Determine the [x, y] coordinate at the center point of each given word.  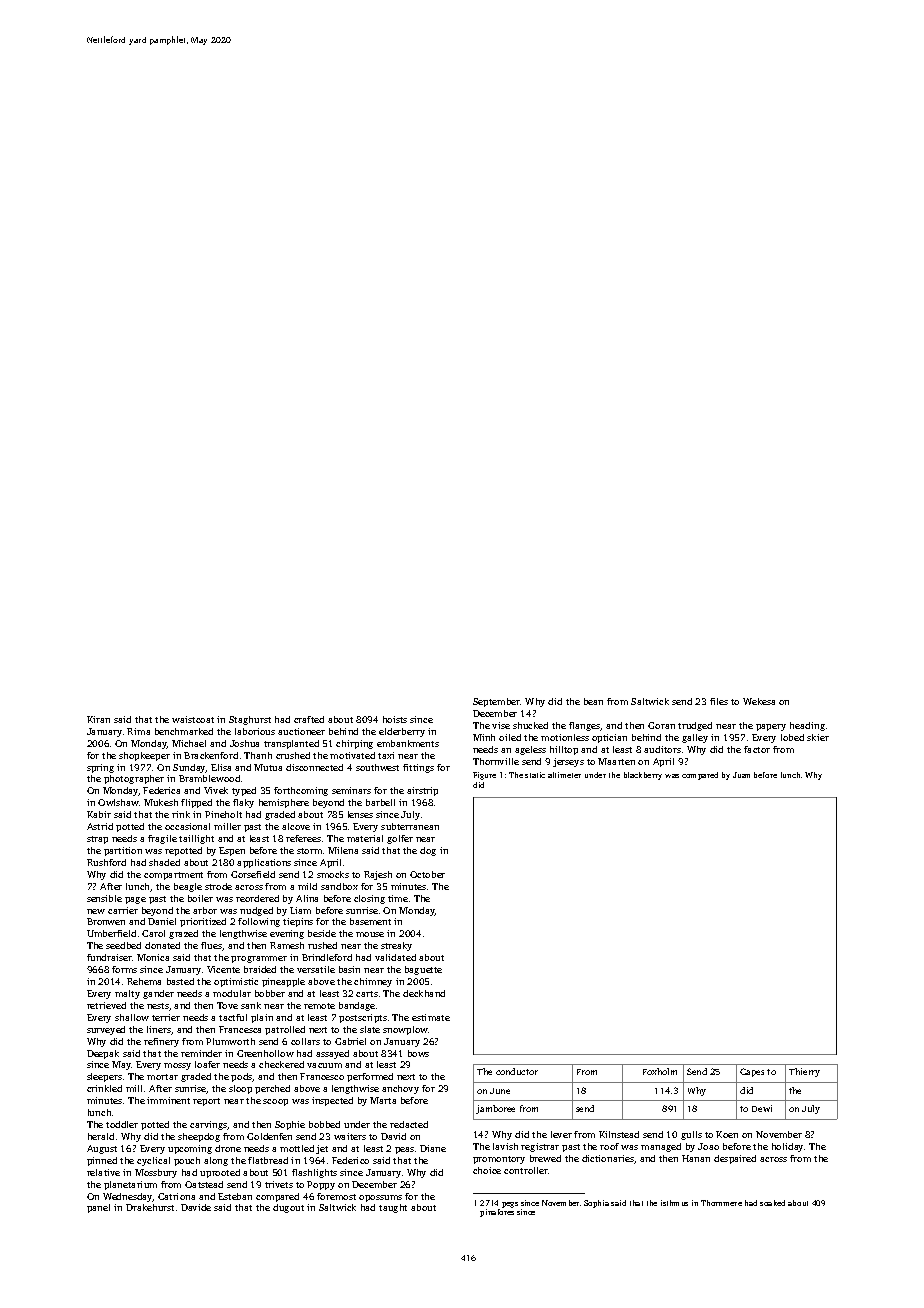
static [535, 775]
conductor [517, 1071]
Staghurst [250, 720]
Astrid [100, 826]
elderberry [402, 732]
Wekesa [759, 701]
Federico [350, 1160]
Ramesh [287, 945]
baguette [423, 970]
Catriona [176, 1196]
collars [305, 1041]
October [427, 874]
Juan [741, 775]
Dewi [762, 1108]
